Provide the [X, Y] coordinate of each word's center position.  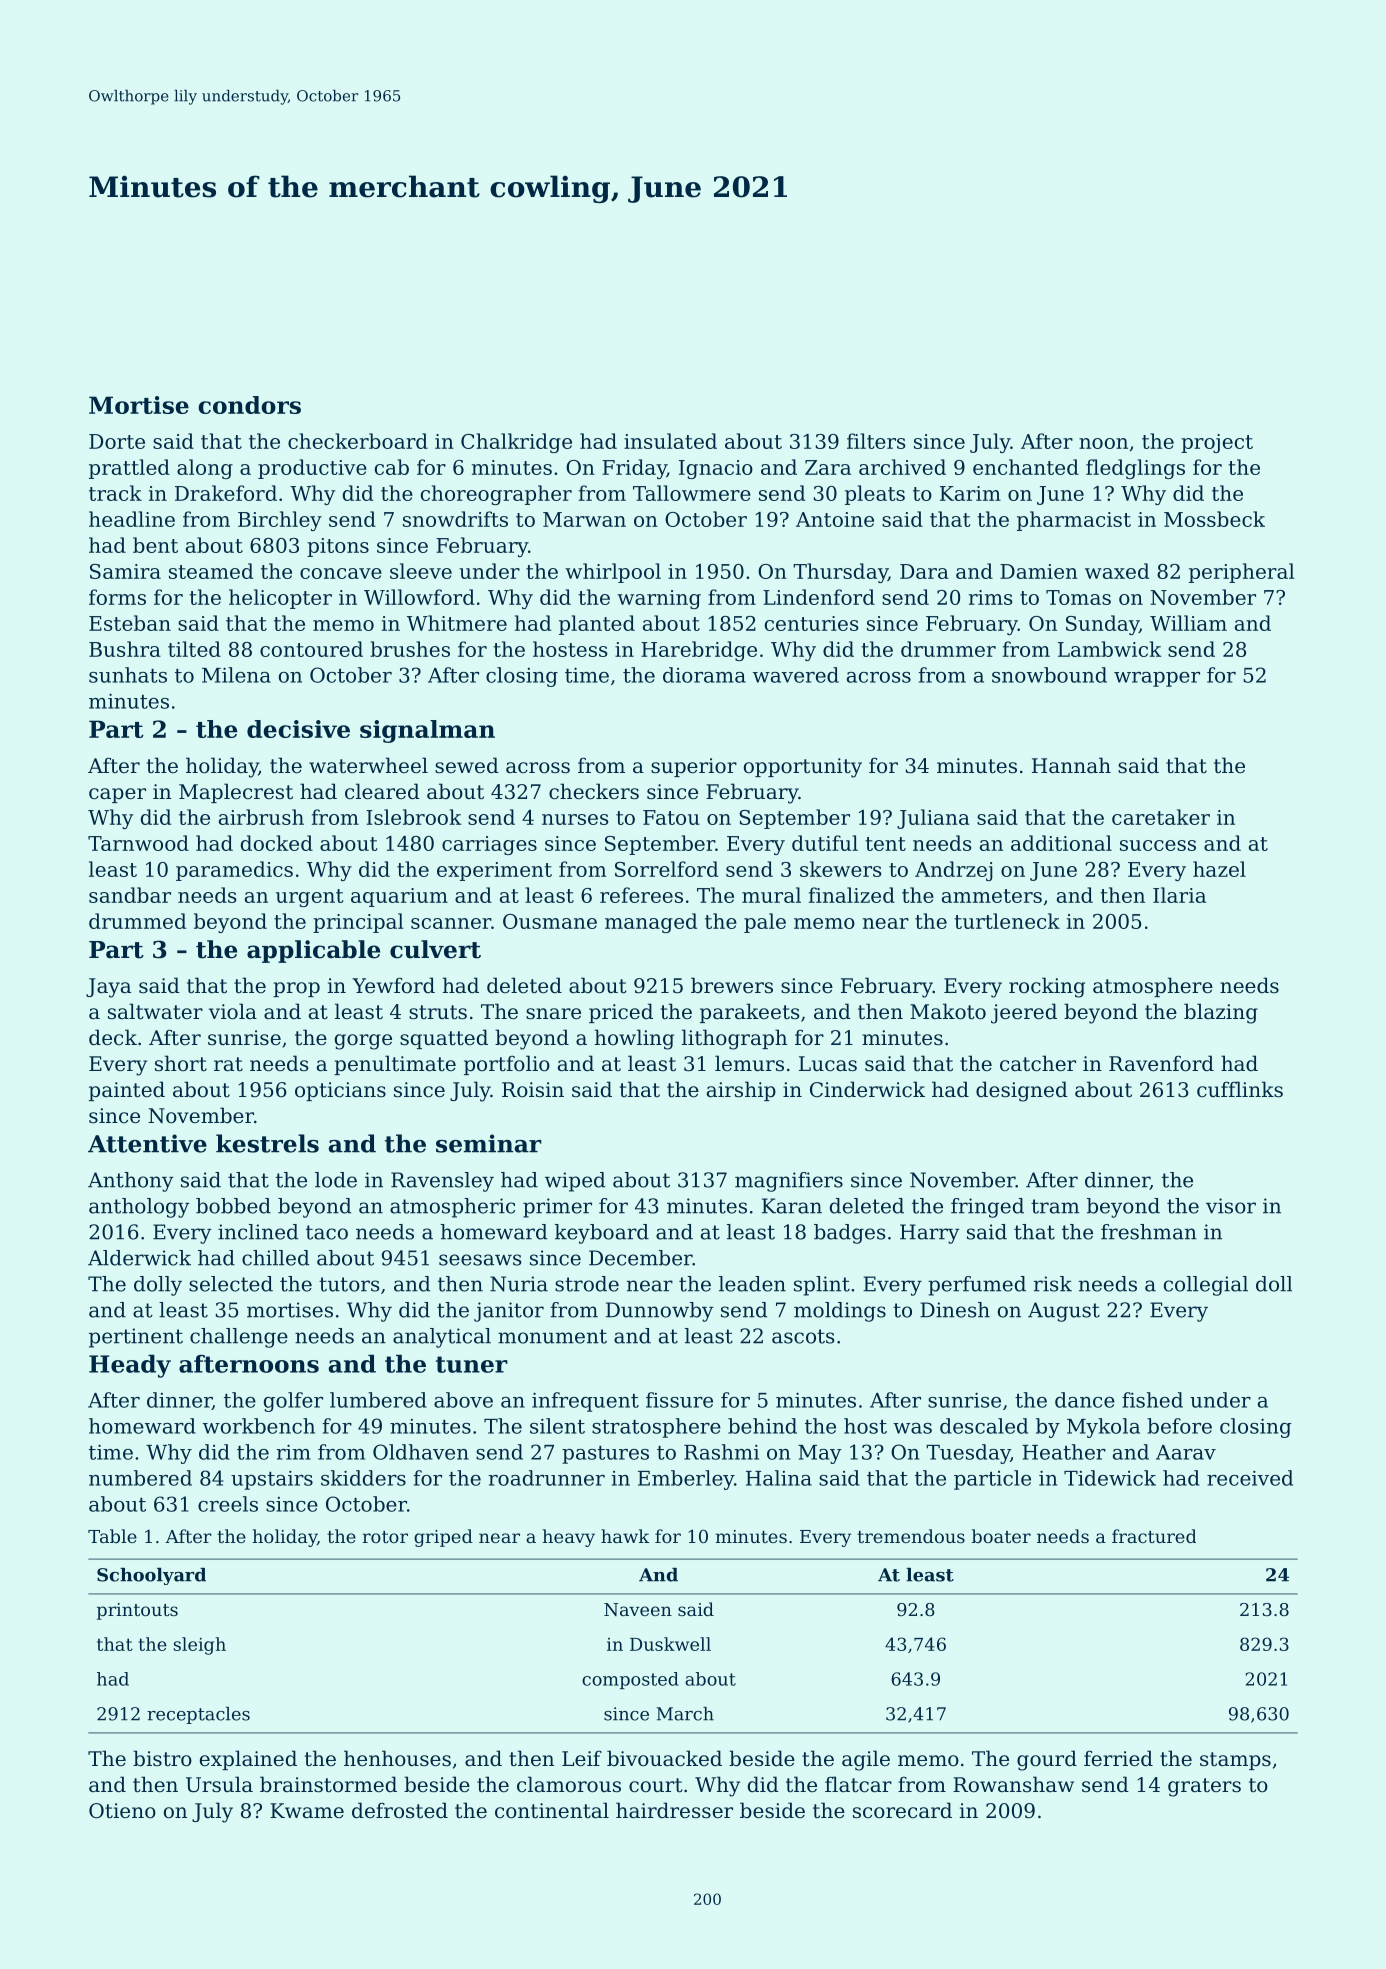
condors [249, 405]
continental [552, 1810]
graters [1204, 1787]
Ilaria [1179, 895]
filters [876, 441]
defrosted [400, 1810]
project [1217, 443]
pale [765, 923]
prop [296, 989]
